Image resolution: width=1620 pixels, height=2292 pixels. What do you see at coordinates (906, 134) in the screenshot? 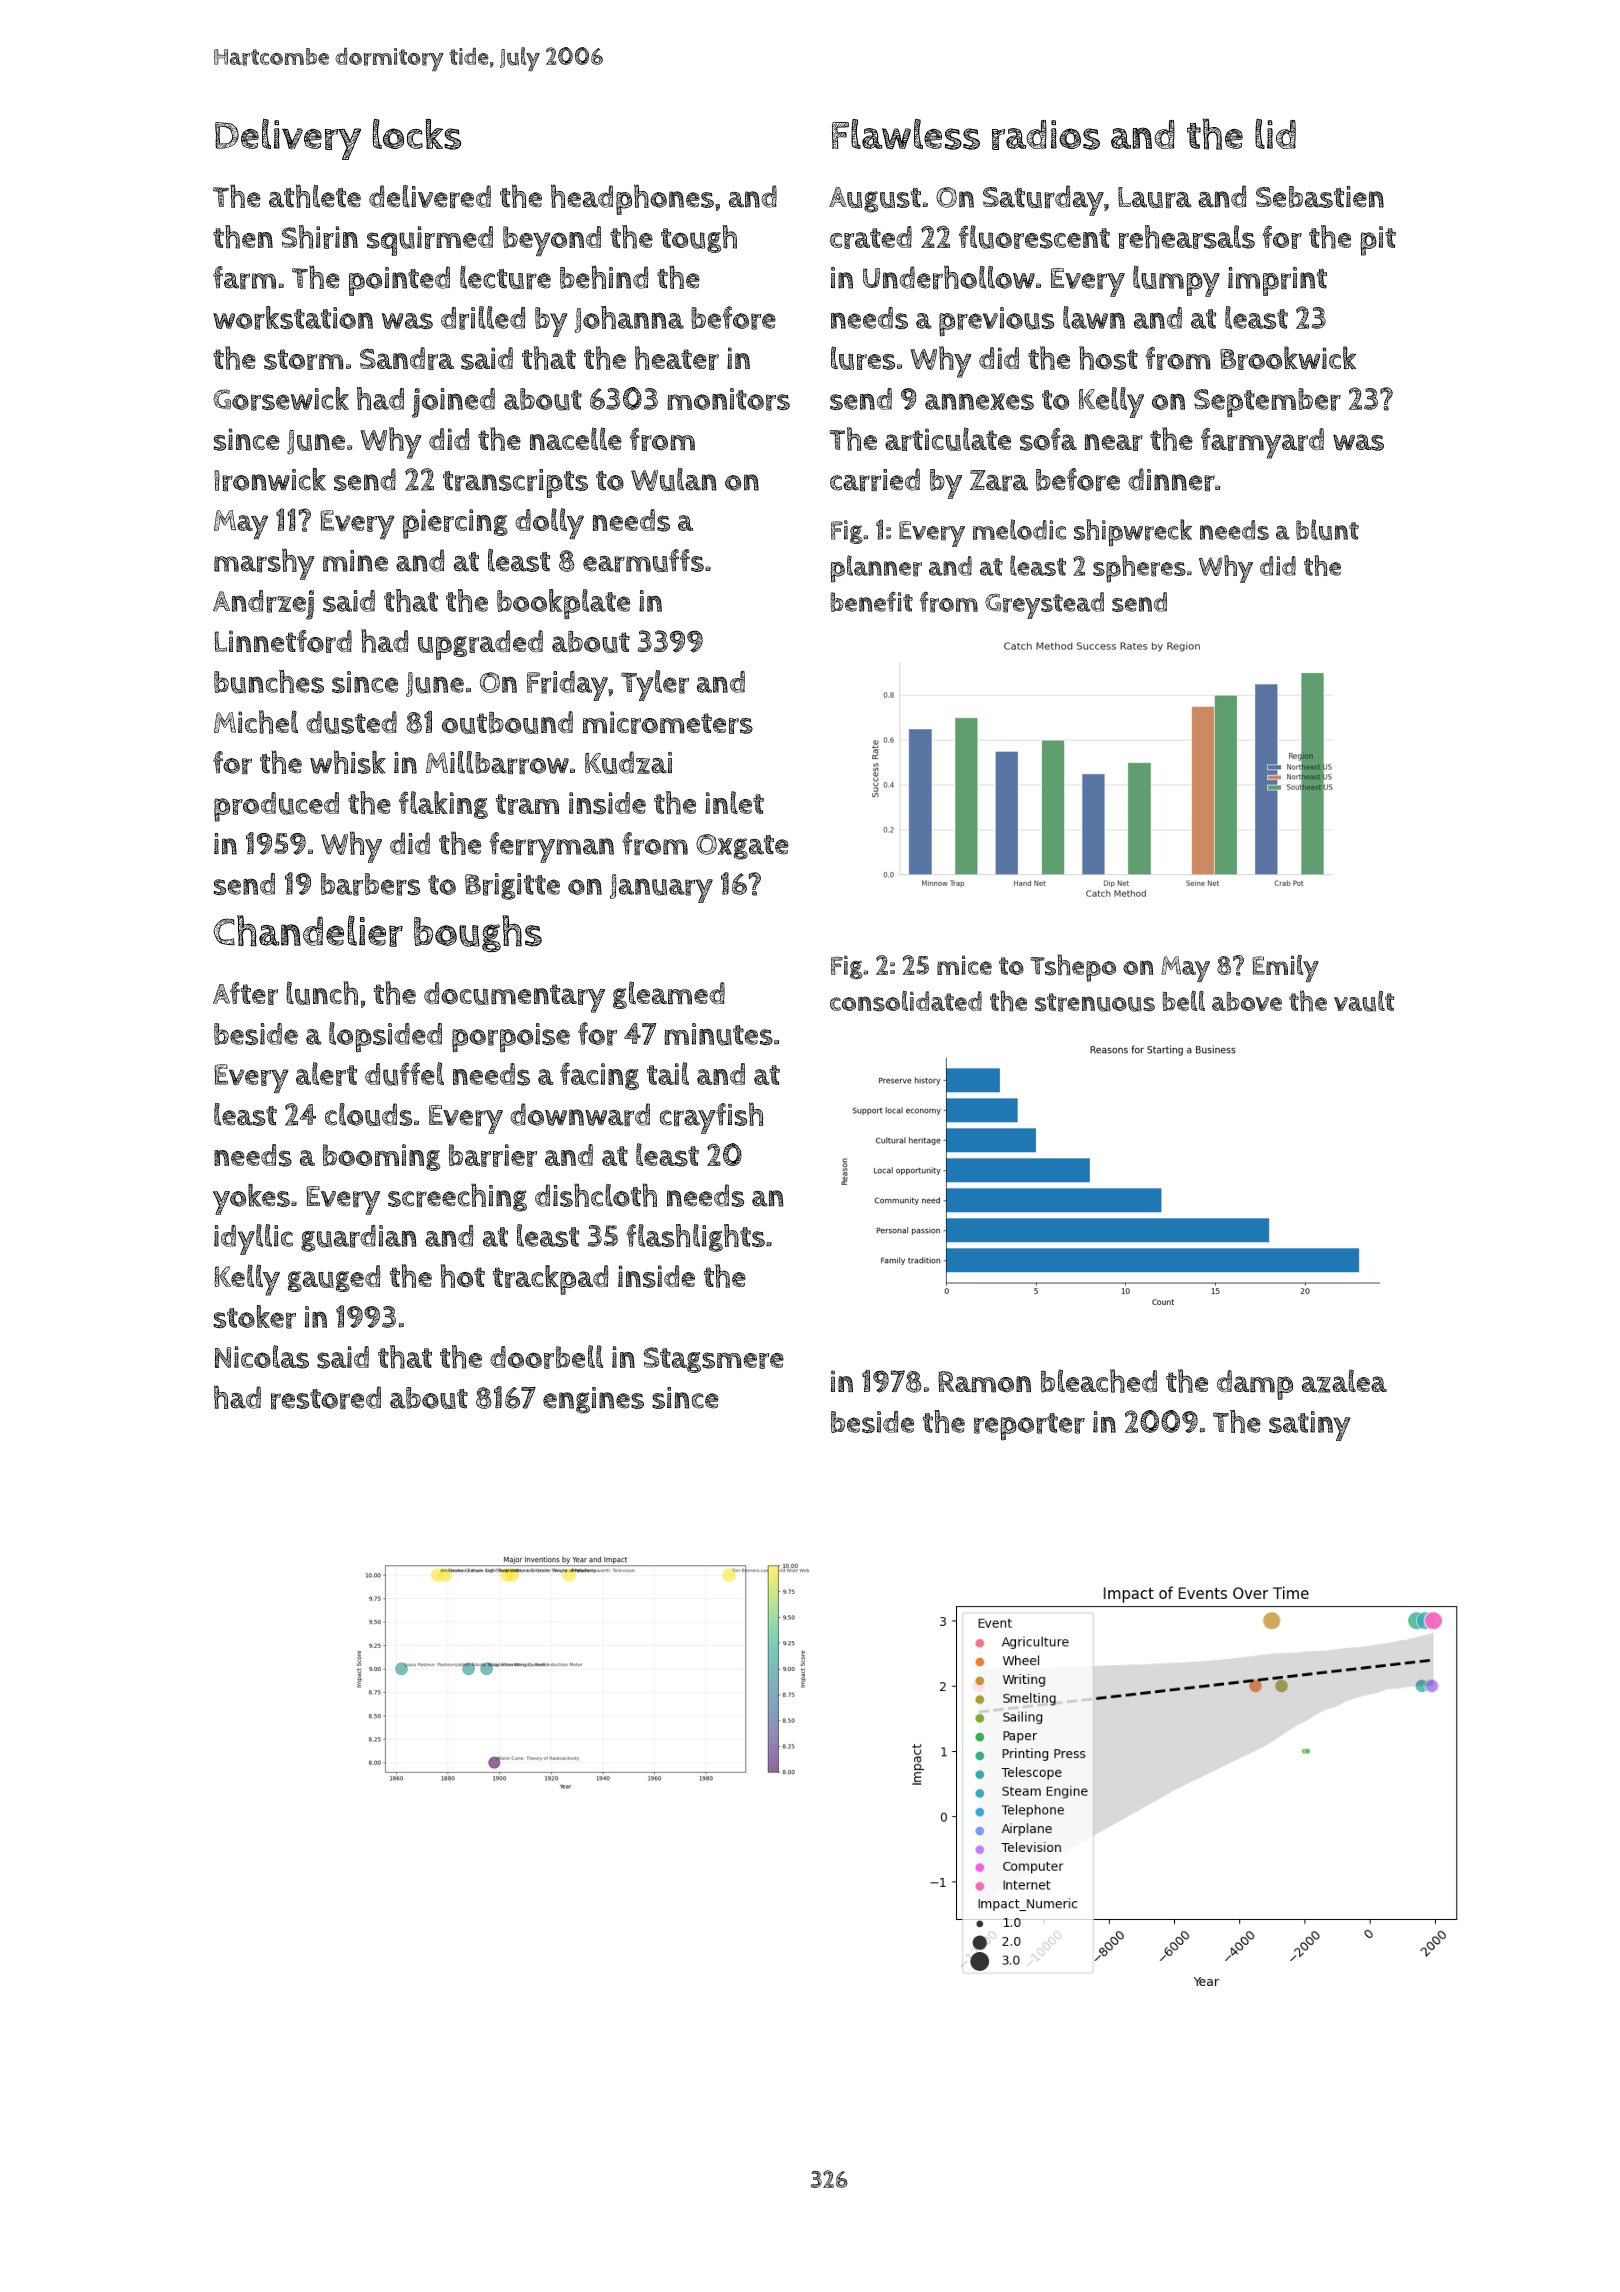
I see `Flawless` at bounding box center [906, 134].
